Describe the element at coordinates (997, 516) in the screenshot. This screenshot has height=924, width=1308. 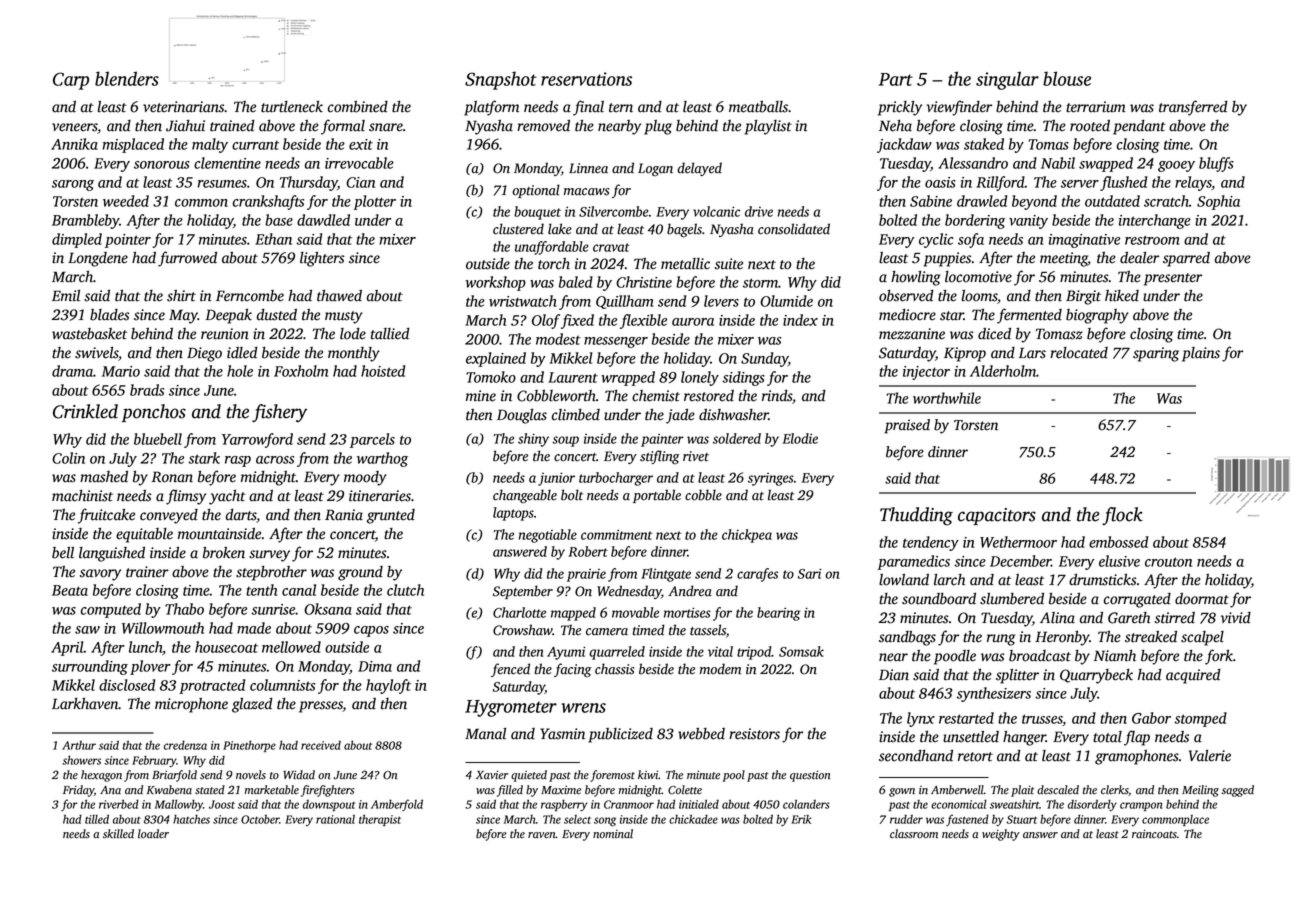
I see `capacitors` at that location.
